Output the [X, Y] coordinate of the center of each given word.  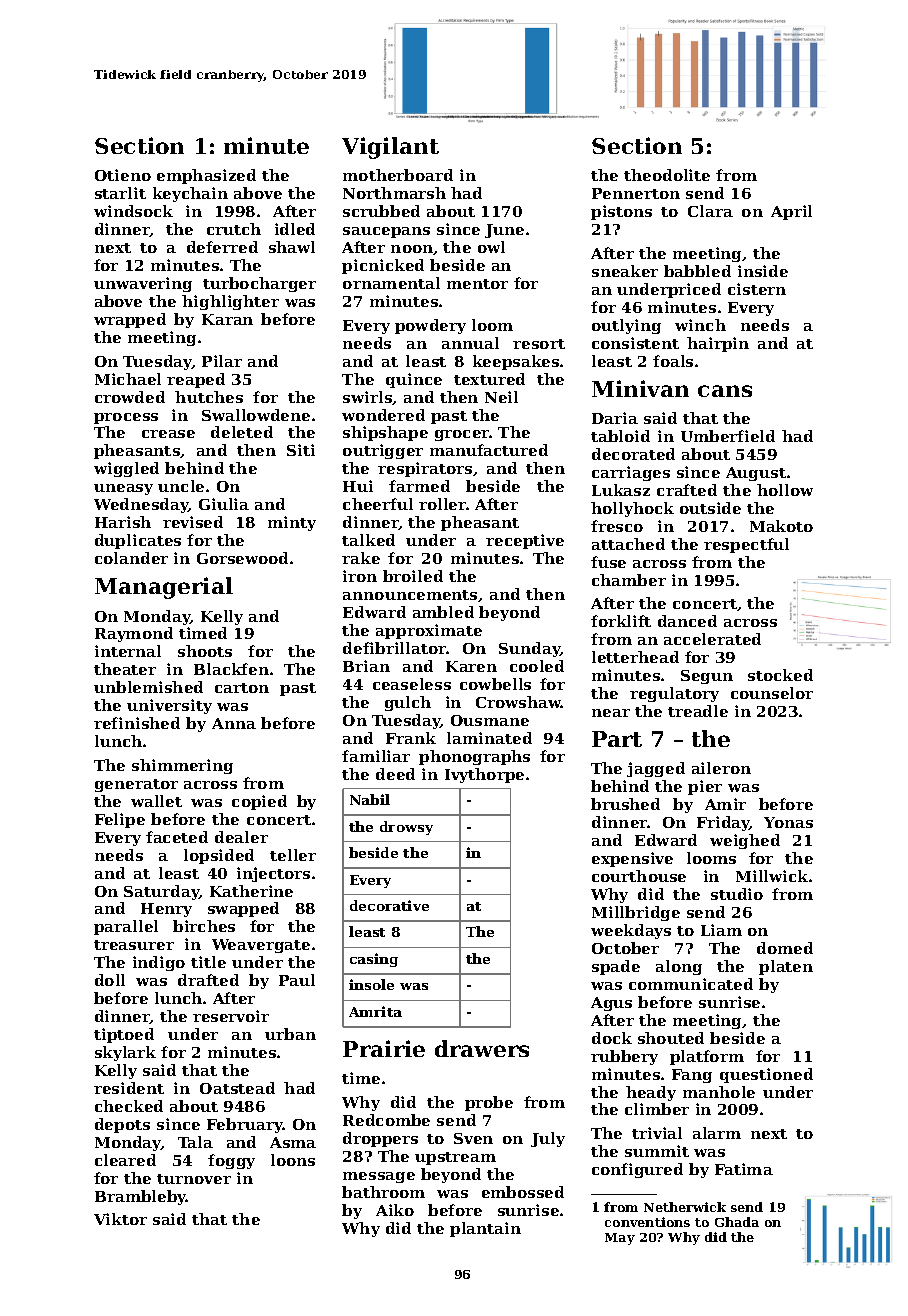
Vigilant [390, 148]
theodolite [667, 175]
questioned [766, 1075]
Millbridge [636, 913]
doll [110, 980]
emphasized [206, 176]
